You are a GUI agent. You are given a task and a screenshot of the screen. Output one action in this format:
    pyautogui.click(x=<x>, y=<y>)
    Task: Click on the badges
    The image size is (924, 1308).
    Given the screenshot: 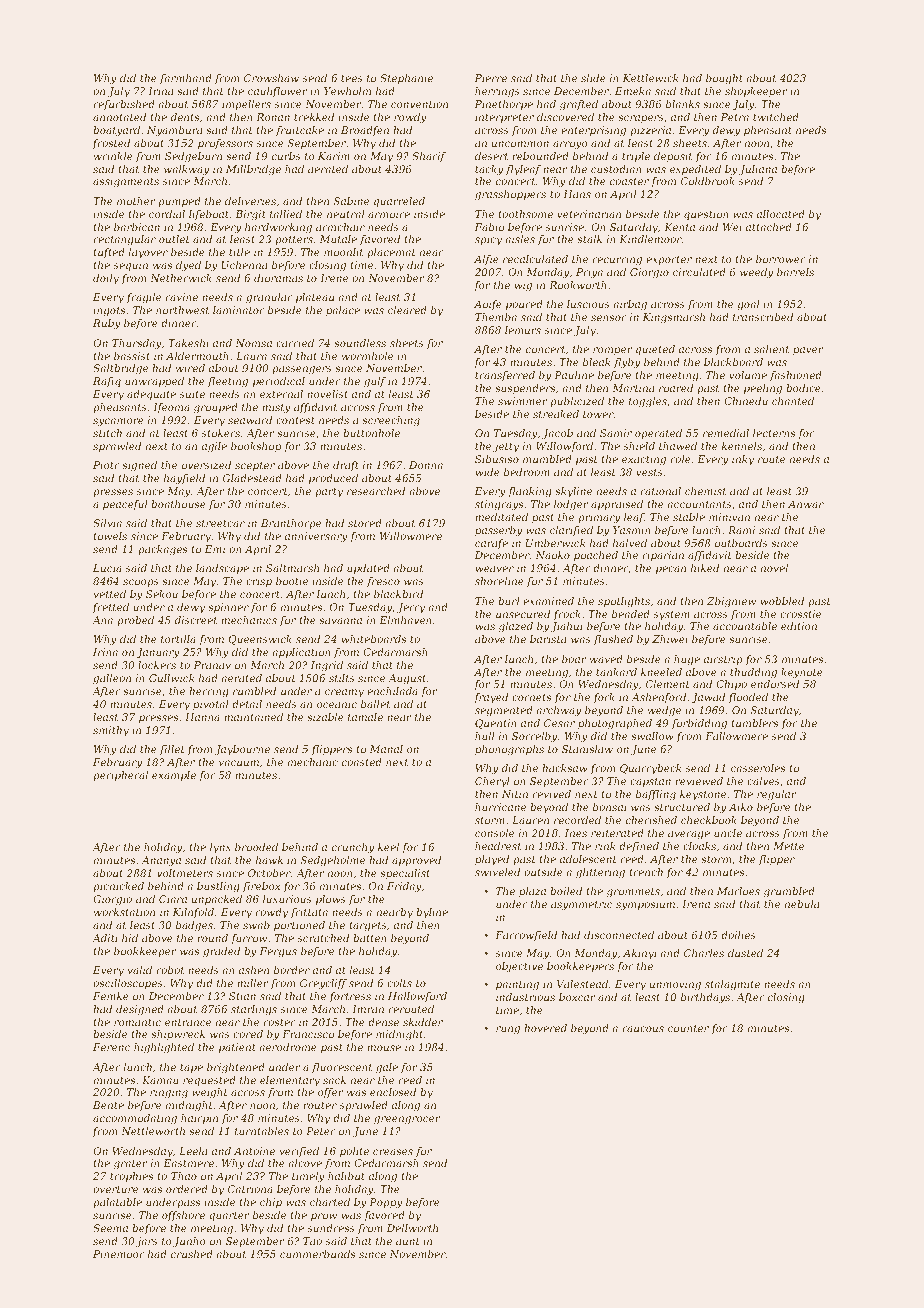 What is the action you would take?
    pyautogui.click(x=194, y=926)
